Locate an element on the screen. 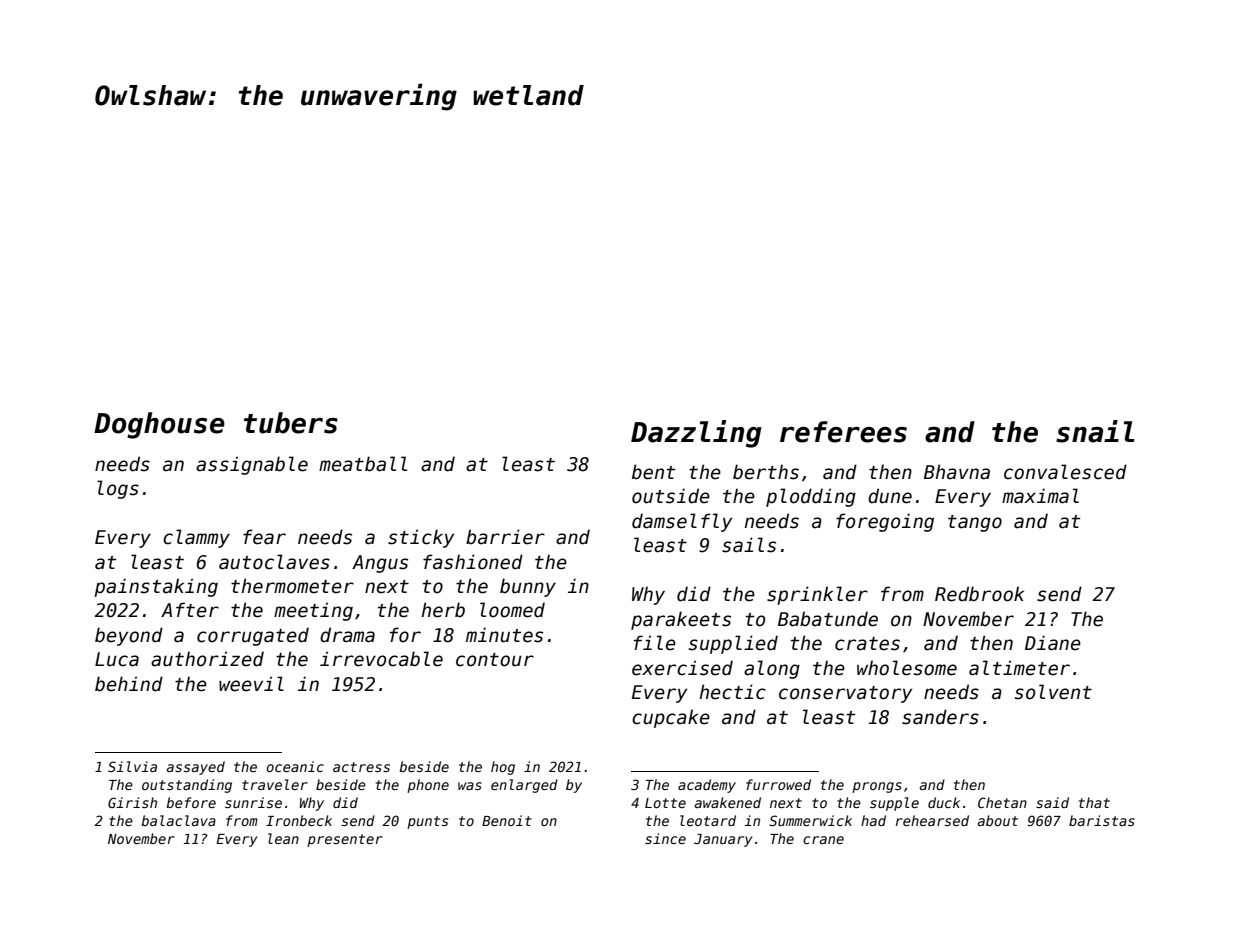 This screenshot has width=1233, height=952. crane is located at coordinates (823, 840).
